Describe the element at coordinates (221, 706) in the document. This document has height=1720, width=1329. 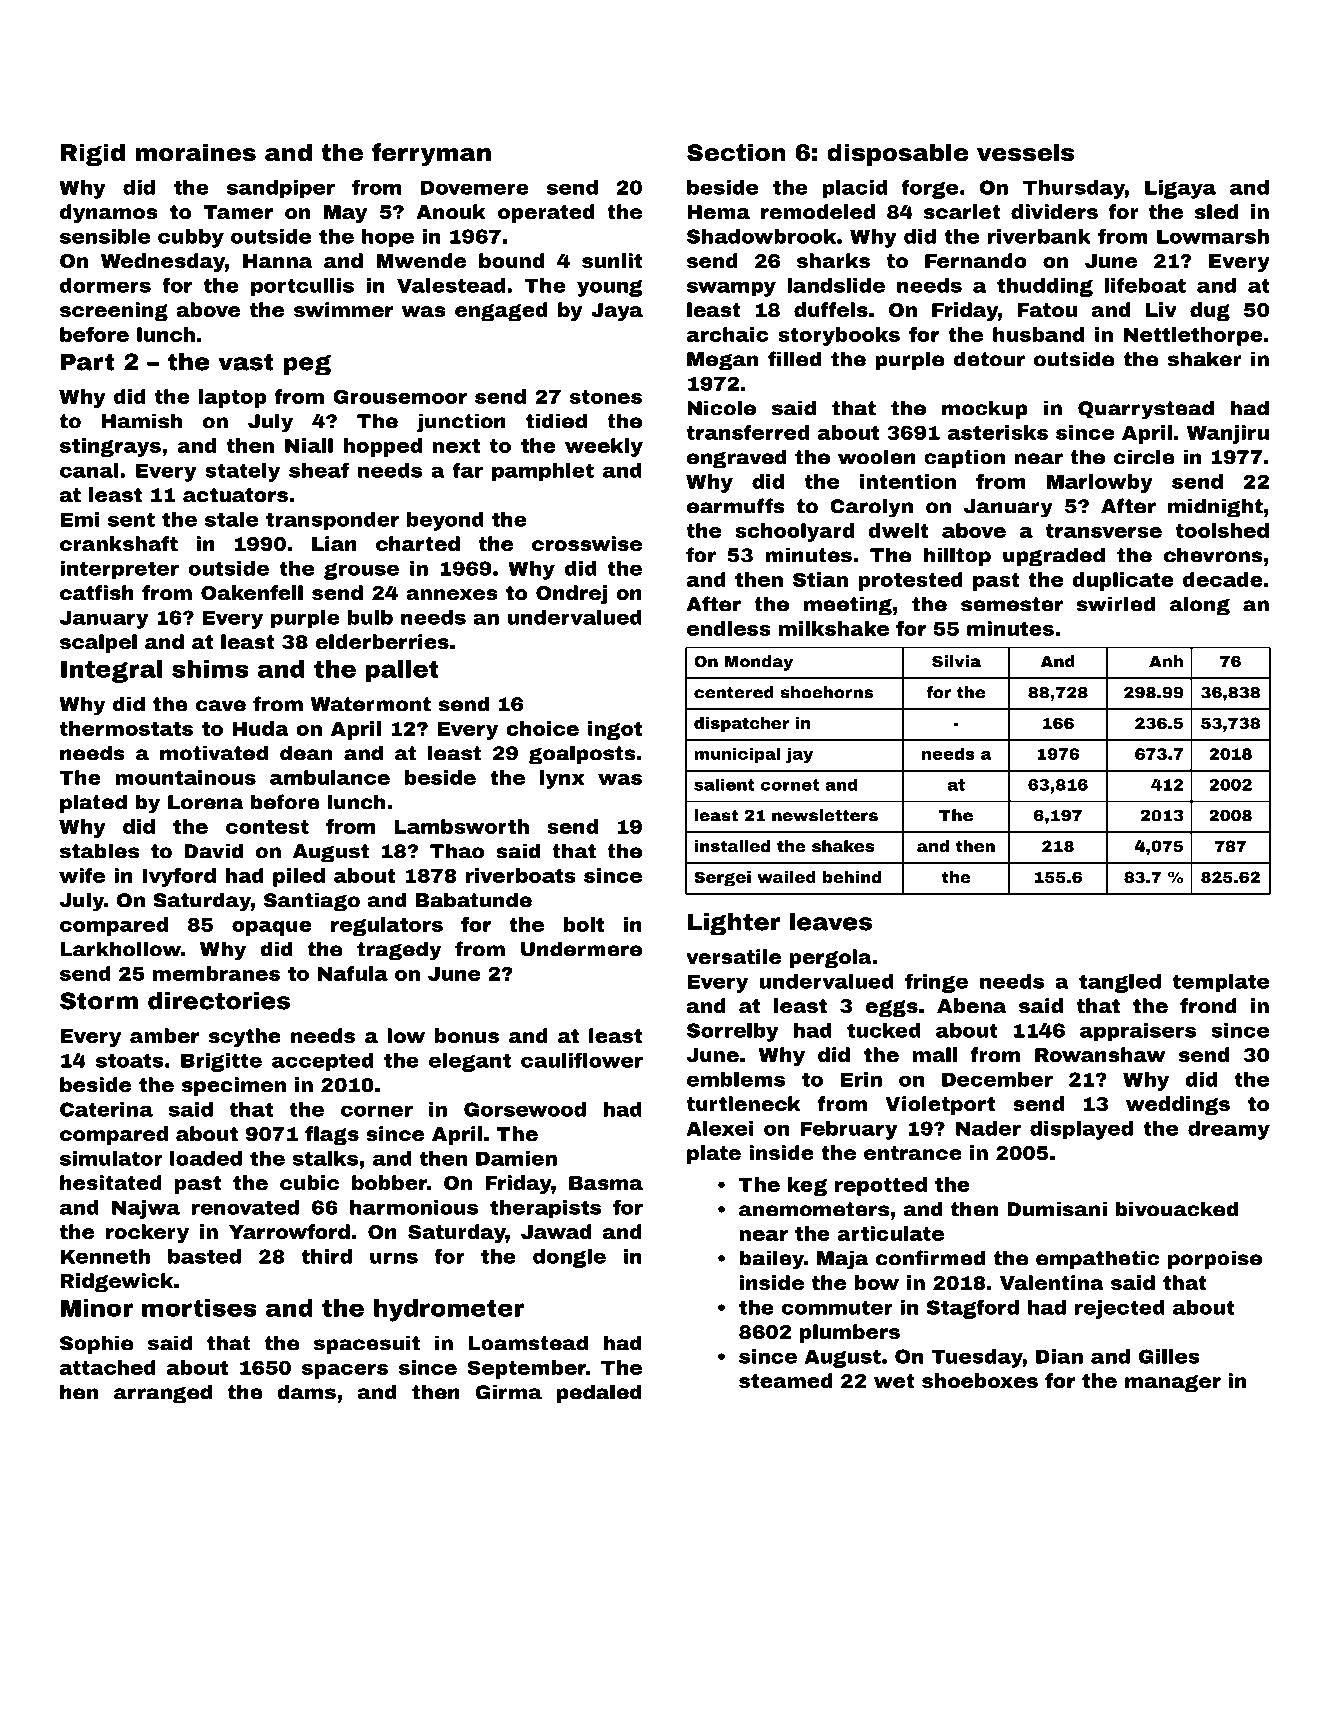
I see `cave` at that location.
